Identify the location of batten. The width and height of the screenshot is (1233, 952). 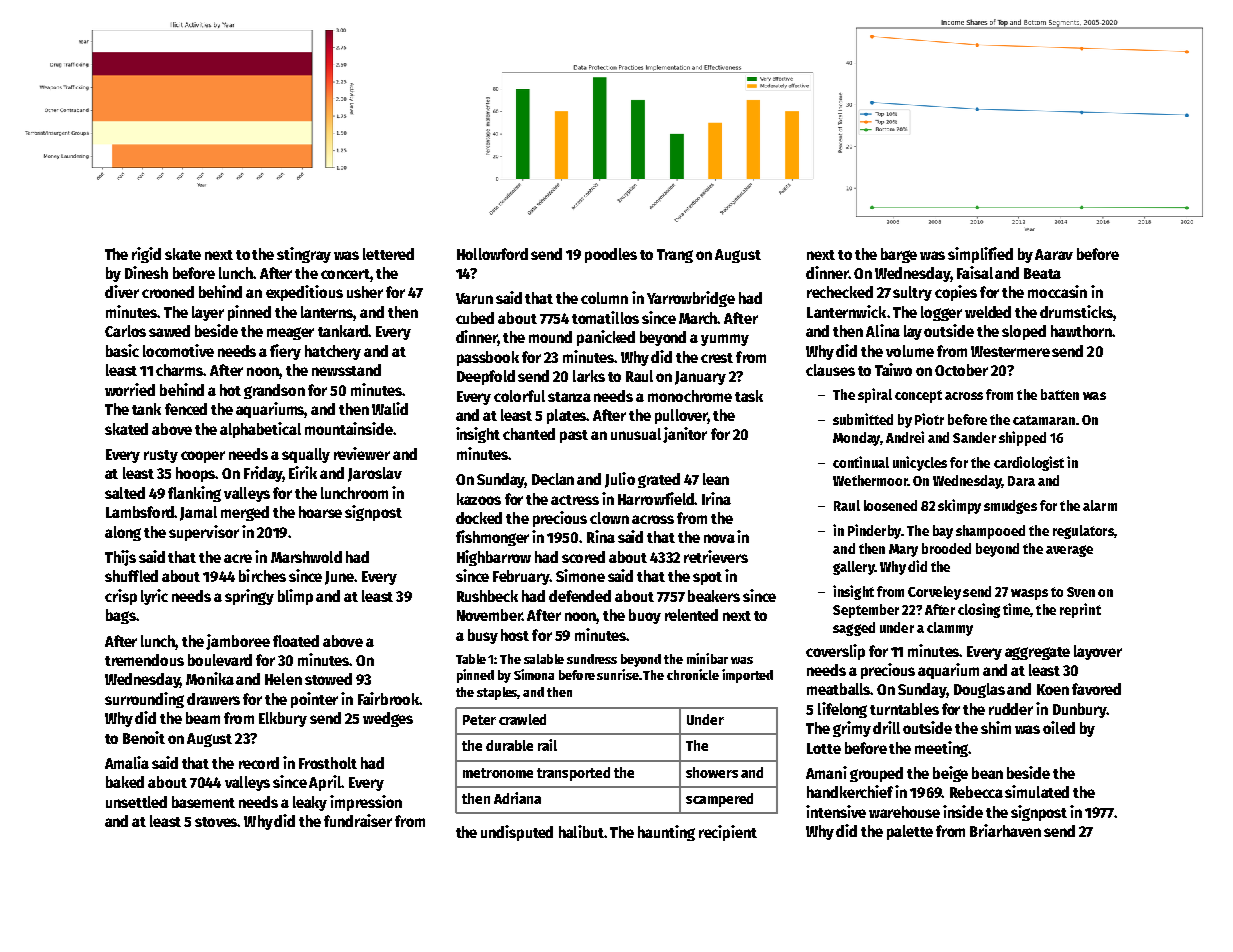
(1060, 394).
